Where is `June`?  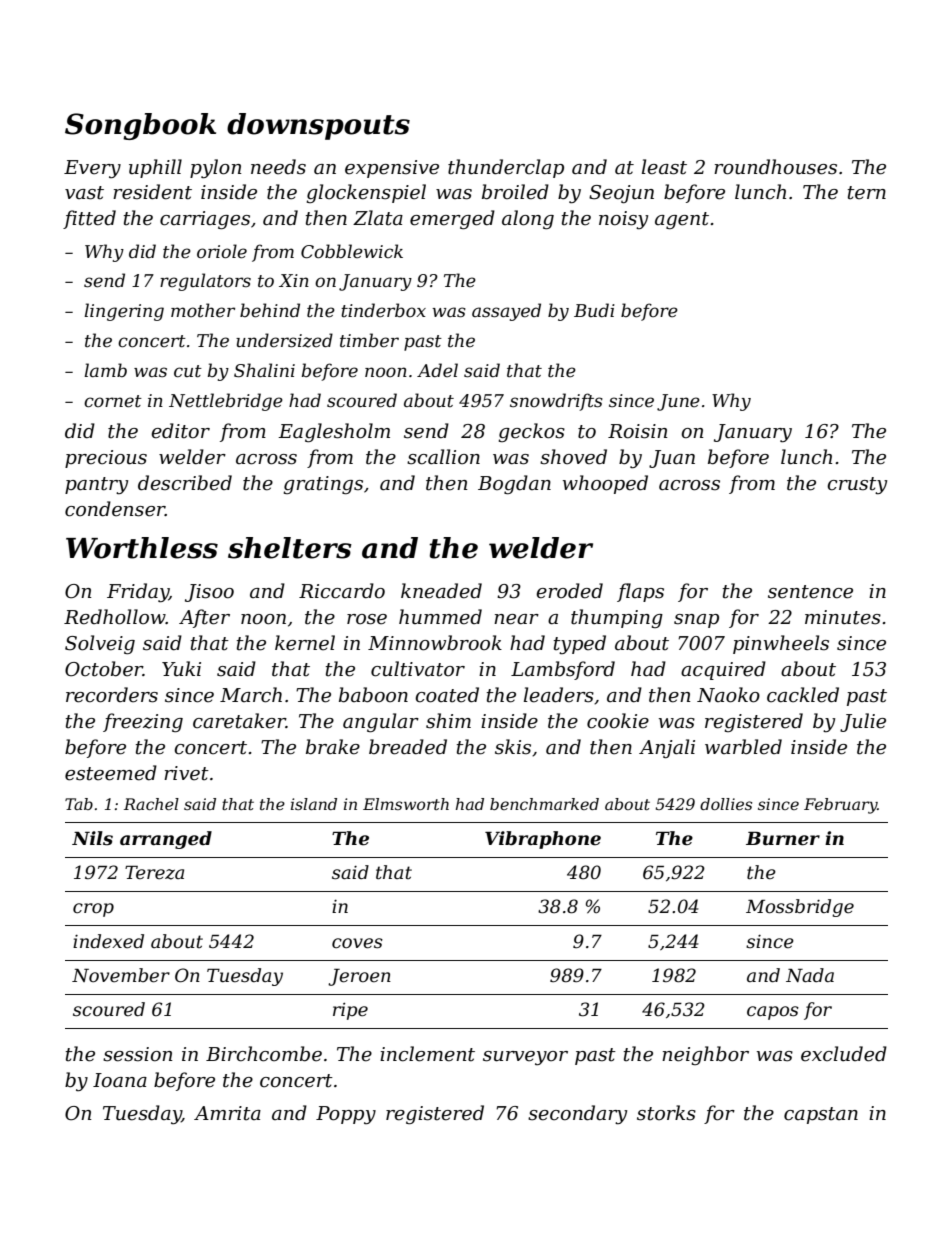
June is located at coordinates (678, 402).
